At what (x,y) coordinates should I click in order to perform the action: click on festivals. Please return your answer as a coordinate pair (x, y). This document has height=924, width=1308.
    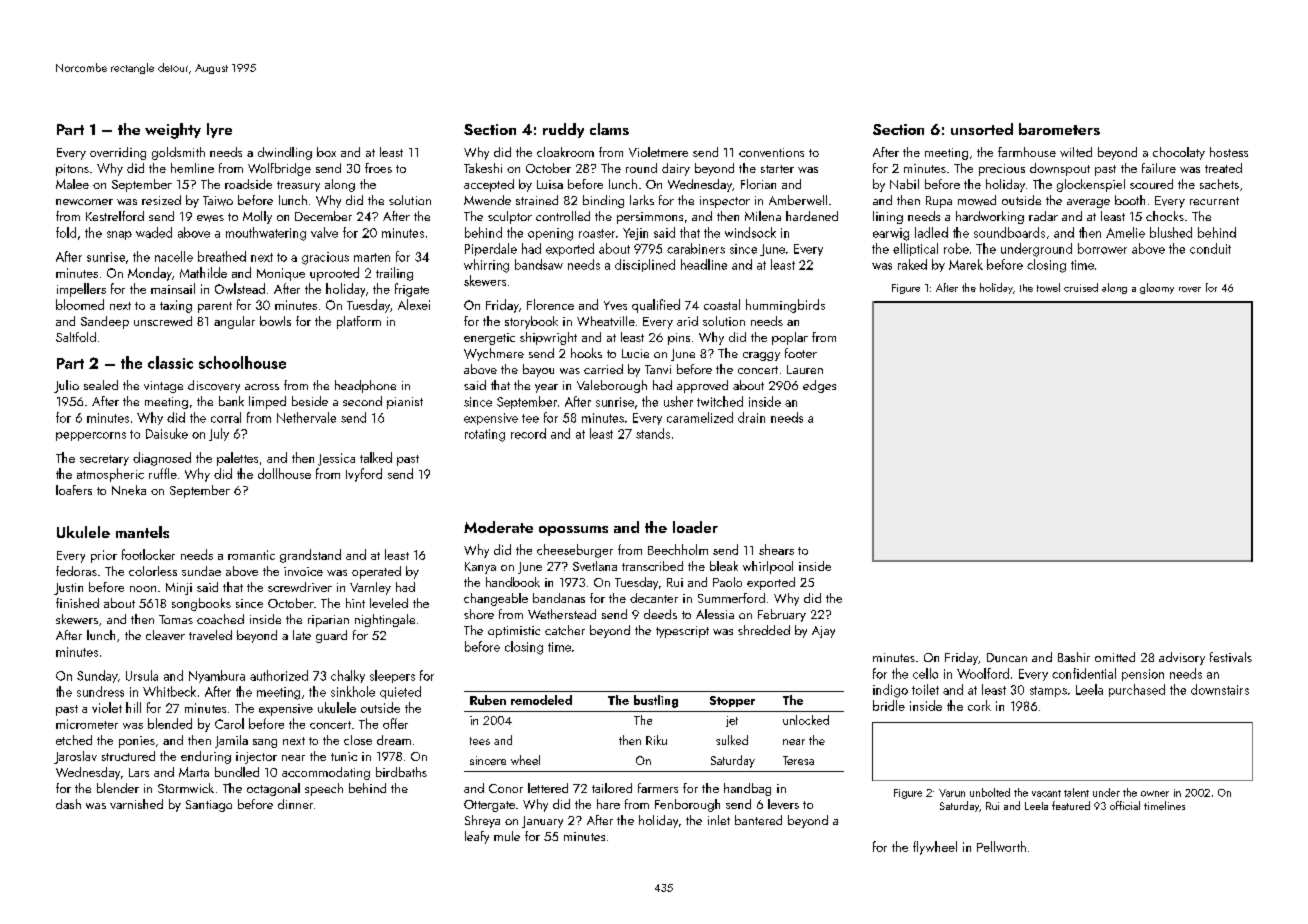
    Looking at the image, I should click on (1231, 657).
